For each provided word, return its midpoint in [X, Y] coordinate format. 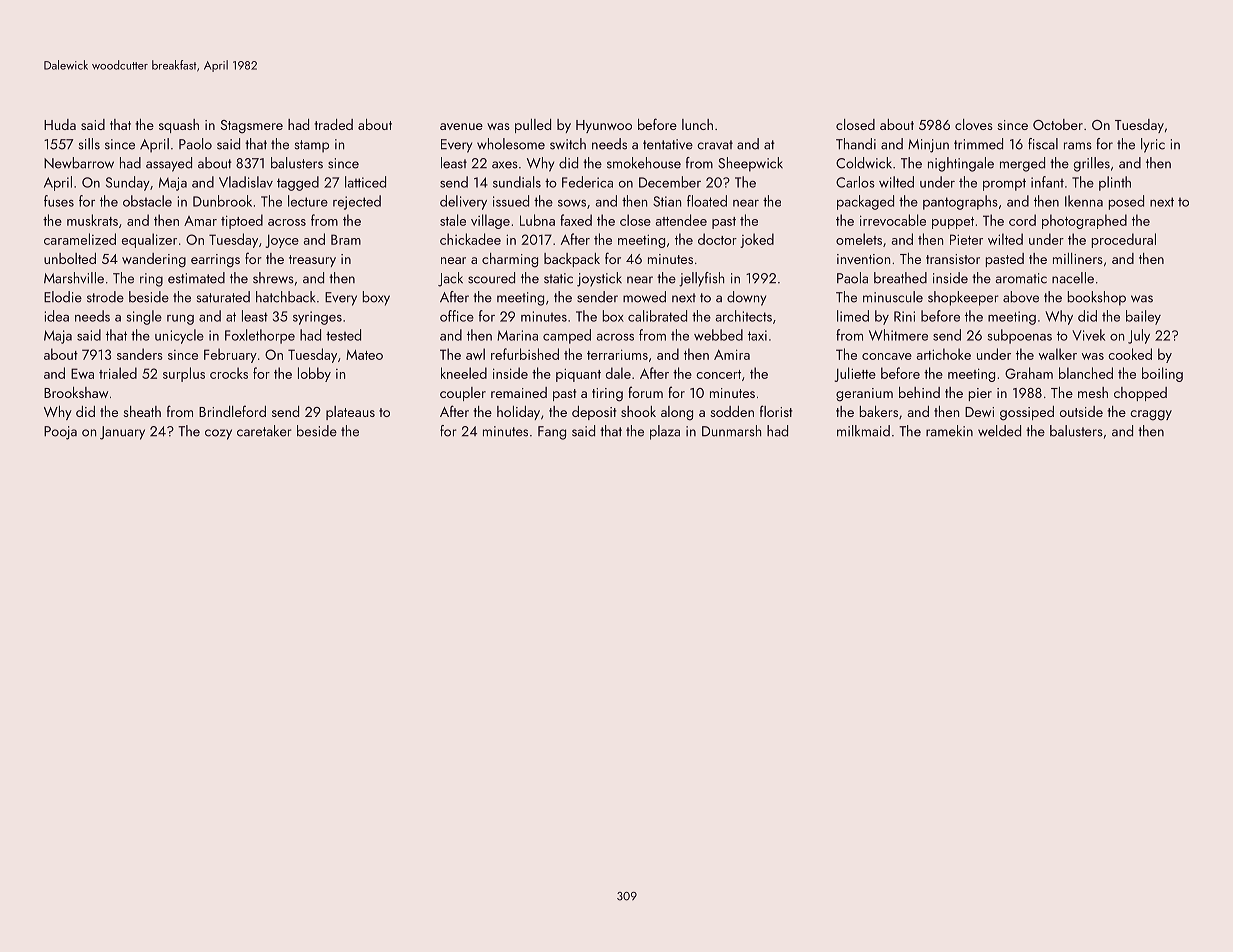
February [230, 355]
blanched [1086, 373]
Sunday [128, 183]
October [1058, 124]
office [457, 316]
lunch [697, 124]
